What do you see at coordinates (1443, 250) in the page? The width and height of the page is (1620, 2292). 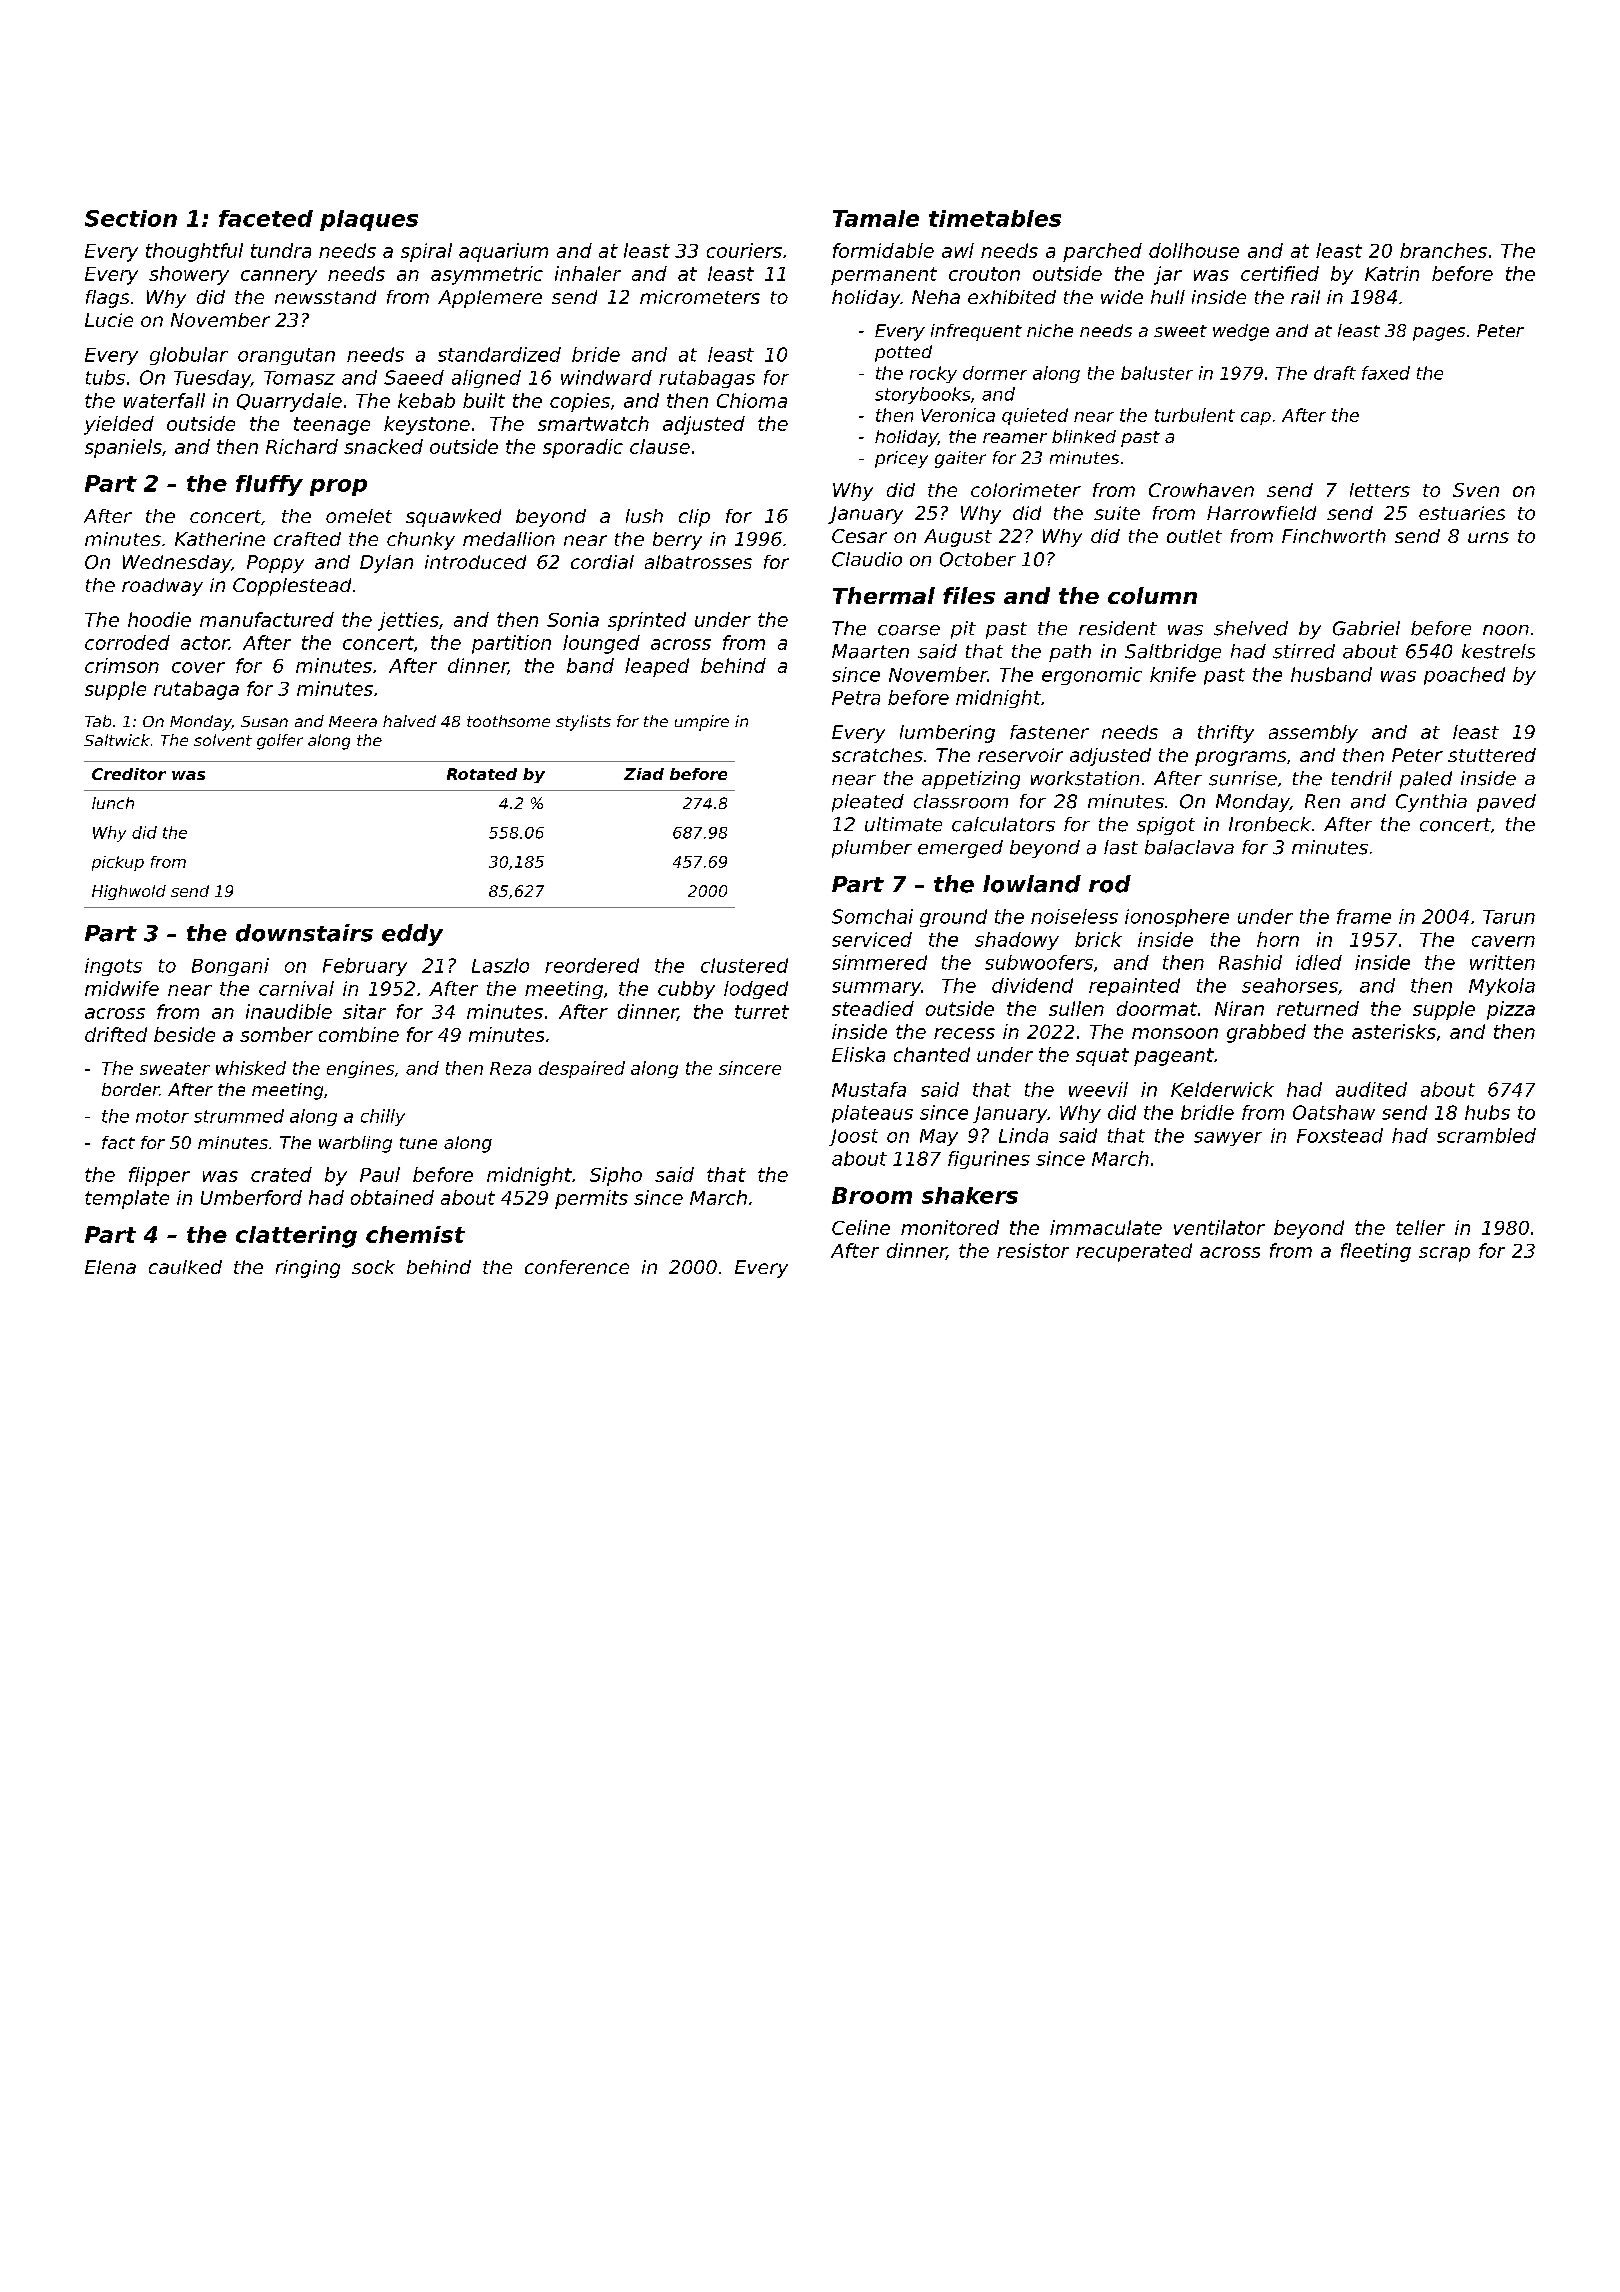 I see `branches` at bounding box center [1443, 250].
